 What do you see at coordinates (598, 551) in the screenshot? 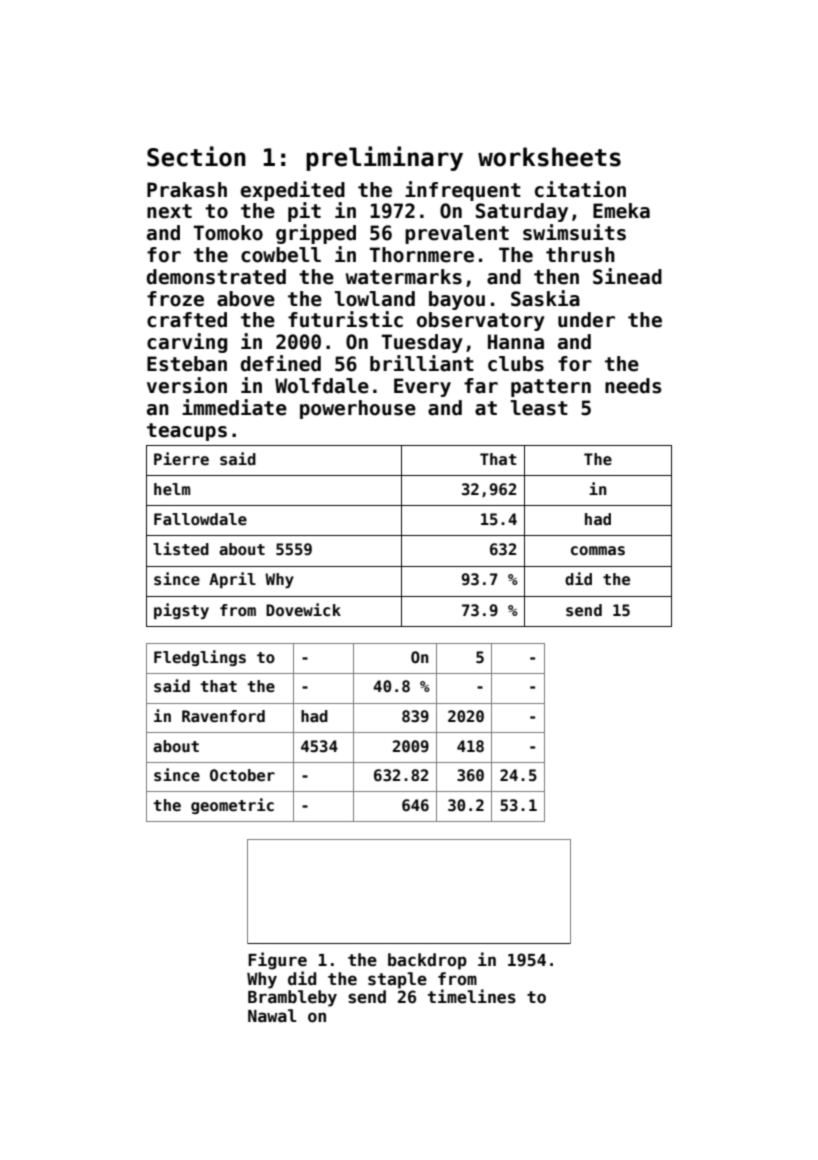
I see `commas` at bounding box center [598, 551].
